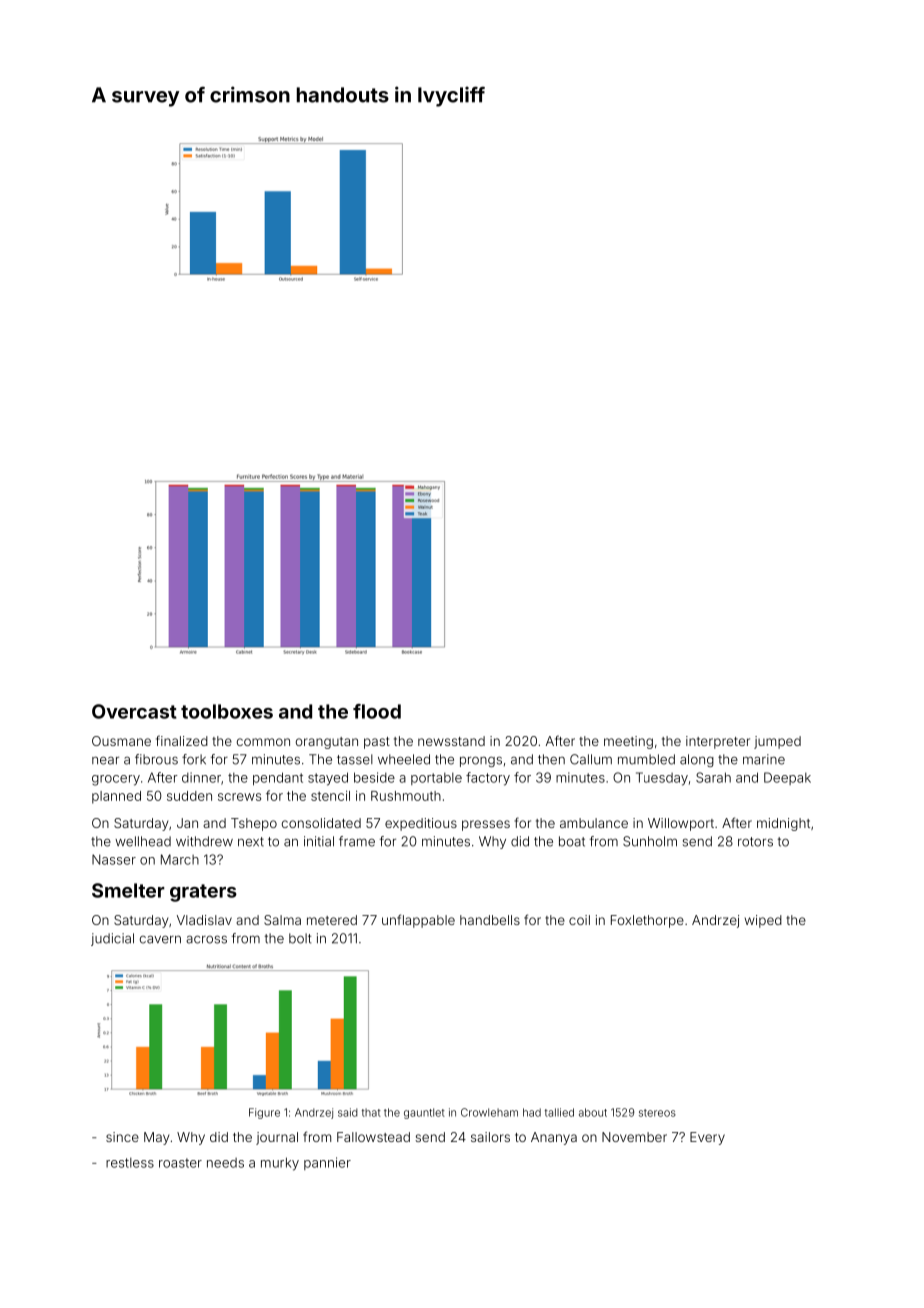  Describe the element at coordinates (554, 1138) in the screenshot. I see `Ananya` at that location.
